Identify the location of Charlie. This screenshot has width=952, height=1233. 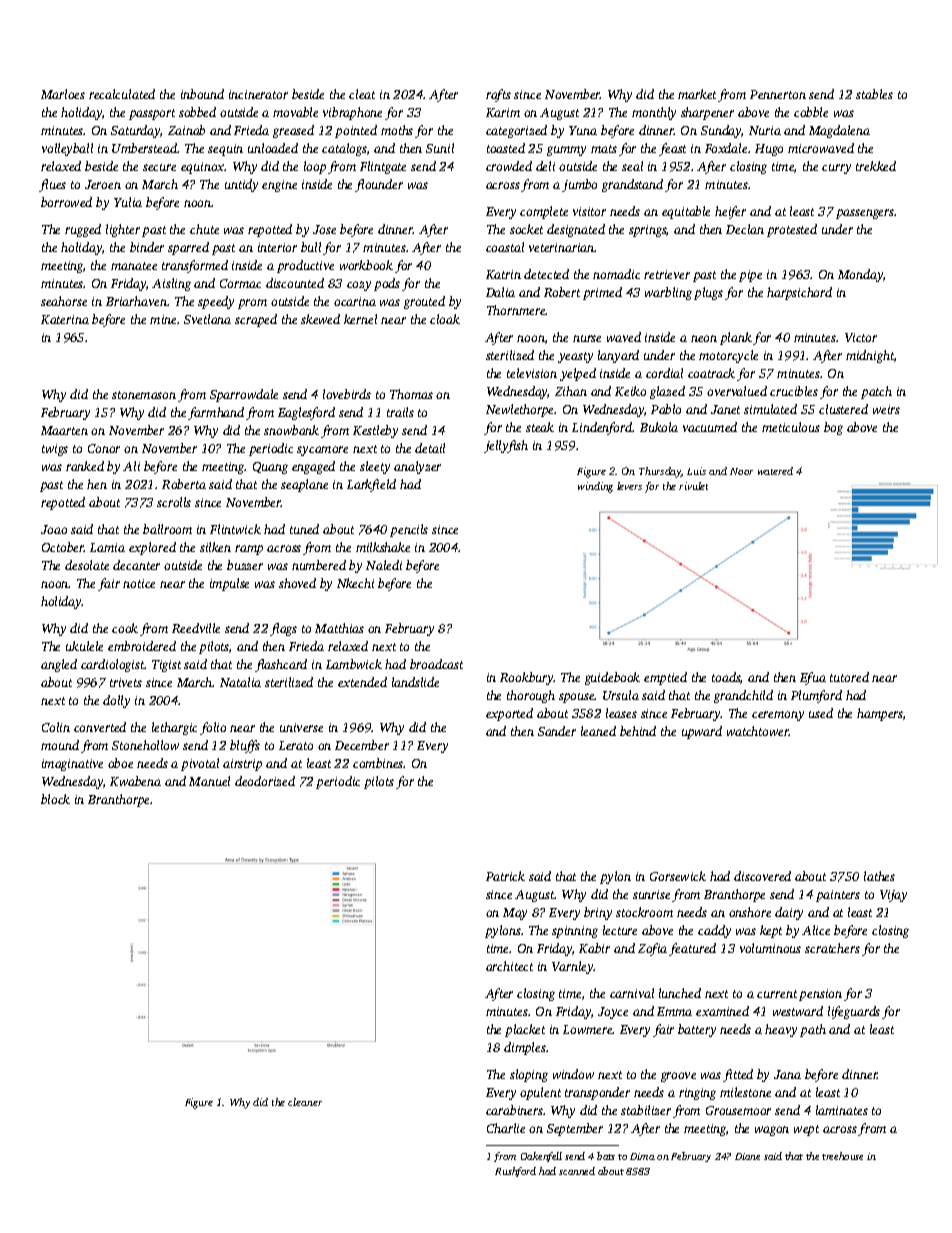
(506, 1128).
